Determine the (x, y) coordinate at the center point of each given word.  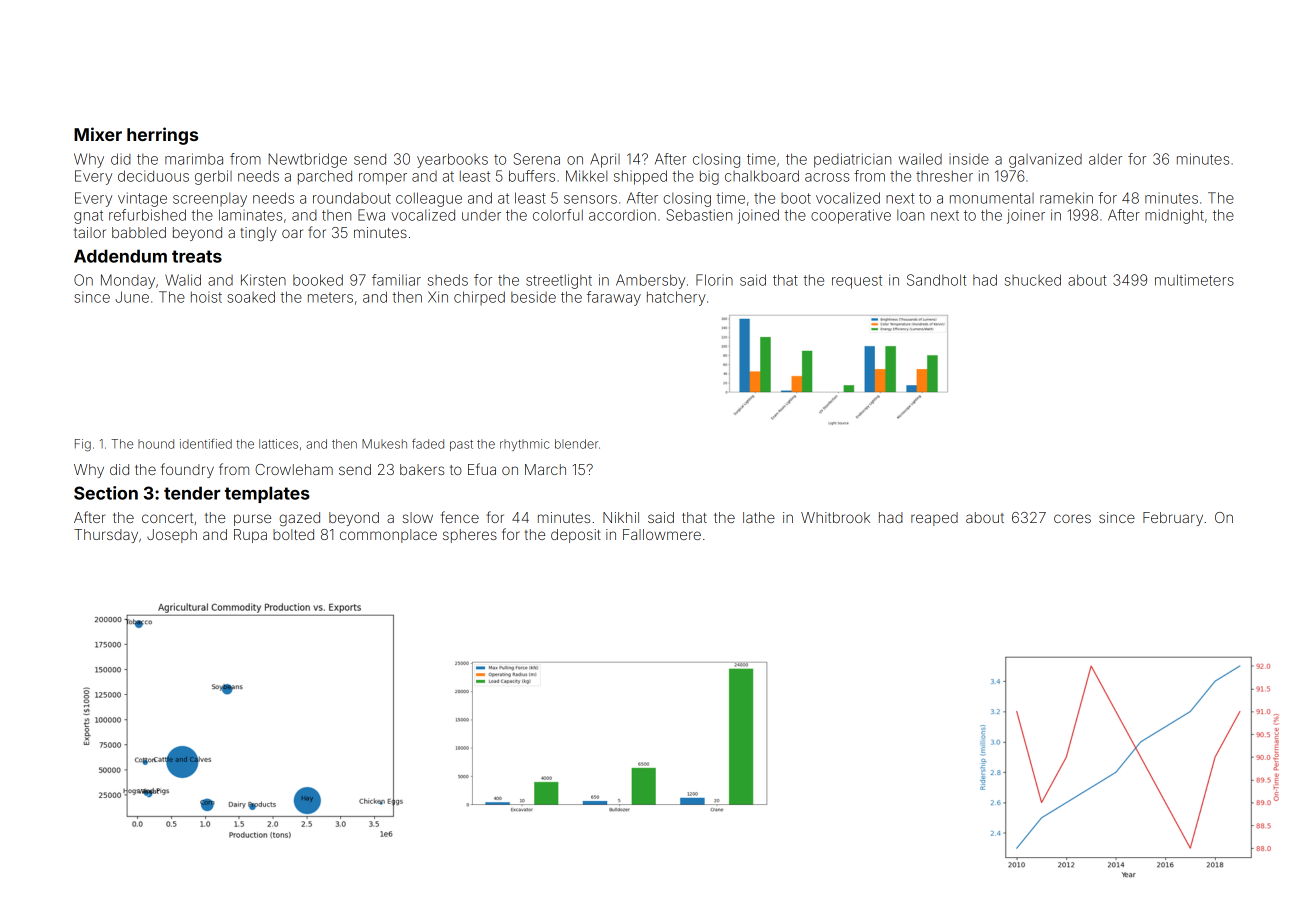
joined (758, 216)
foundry (187, 470)
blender (576, 444)
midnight (1174, 216)
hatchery (676, 298)
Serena (536, 159)
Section (106, 493)
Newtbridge (307, 160)
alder (1105, 159)
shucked (1033, 280)
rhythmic (524, 445)
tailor (90, 232)
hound (156, 444)
